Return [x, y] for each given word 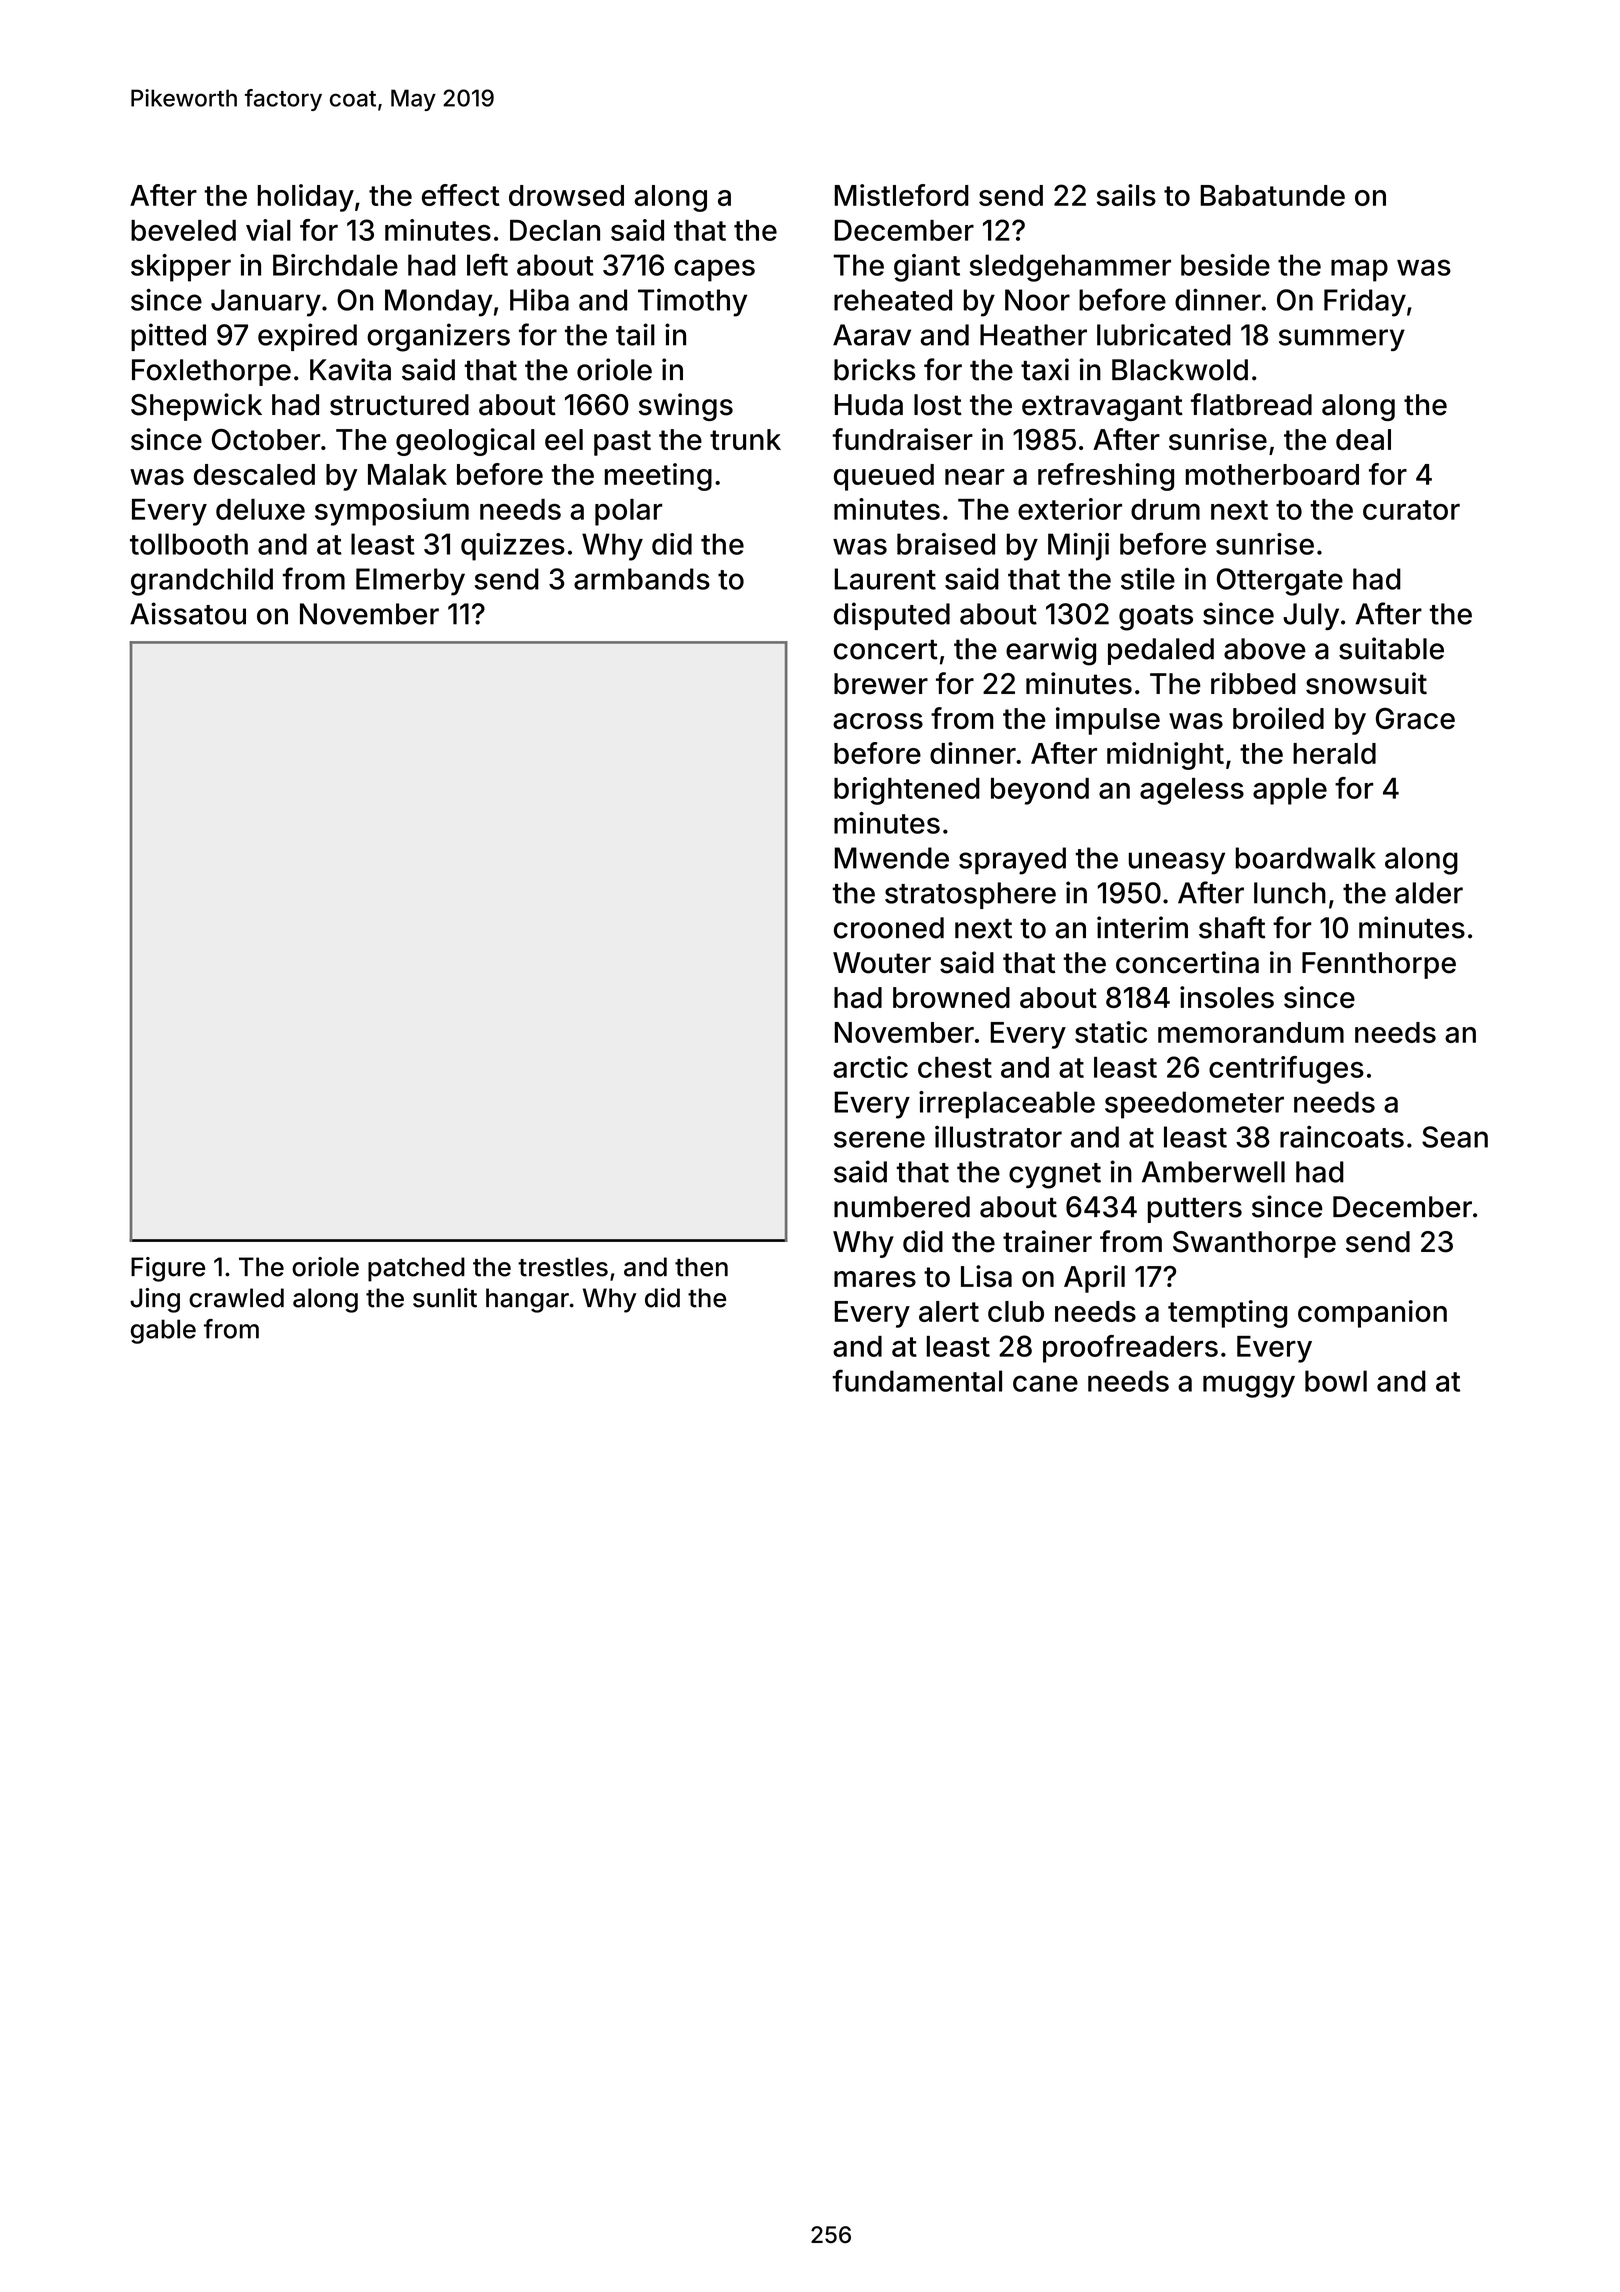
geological [465, 442]
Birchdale [335, 265]
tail [635, 334]
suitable [1391, 648]
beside [1225, 265]
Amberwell [1213, 1172]
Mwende [892, 858]
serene [879, 1139]
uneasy [1177, 863]
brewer [881, 684]
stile [1148, 578]
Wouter [882, 963]
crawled [236, 1298]
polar [628, 512]
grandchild [202, 581]
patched [416, 1269]
